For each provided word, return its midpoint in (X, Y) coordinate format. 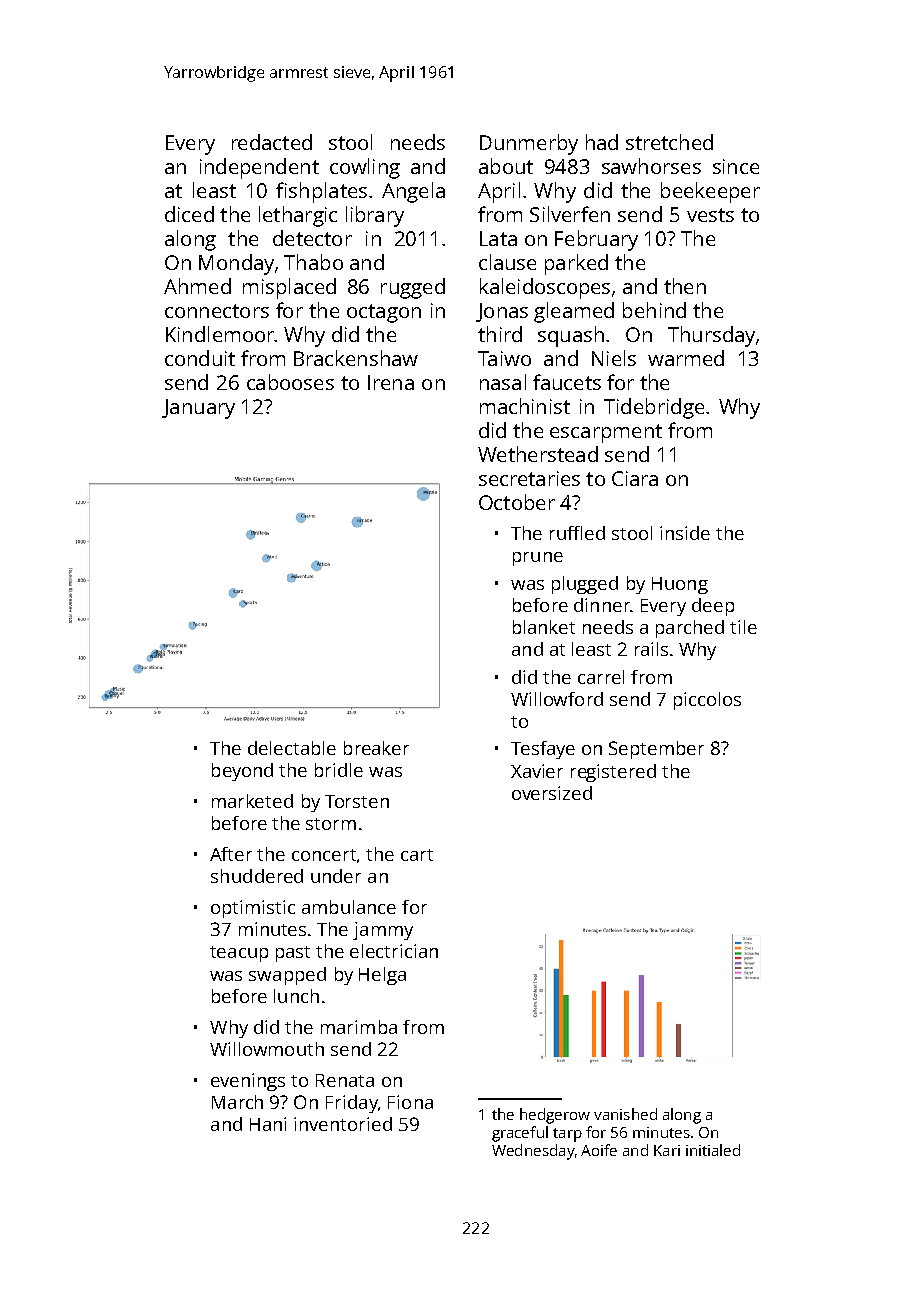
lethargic (298, 216)
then (685, 286)
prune (538, 559)
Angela (413, 192)
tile (743, 627)
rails (651, 649)
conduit (200, 358)
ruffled (577, 533)
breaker (376, 748)
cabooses (290, 382)
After (231, 854)
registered (613, 773)
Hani (268, 1124)
